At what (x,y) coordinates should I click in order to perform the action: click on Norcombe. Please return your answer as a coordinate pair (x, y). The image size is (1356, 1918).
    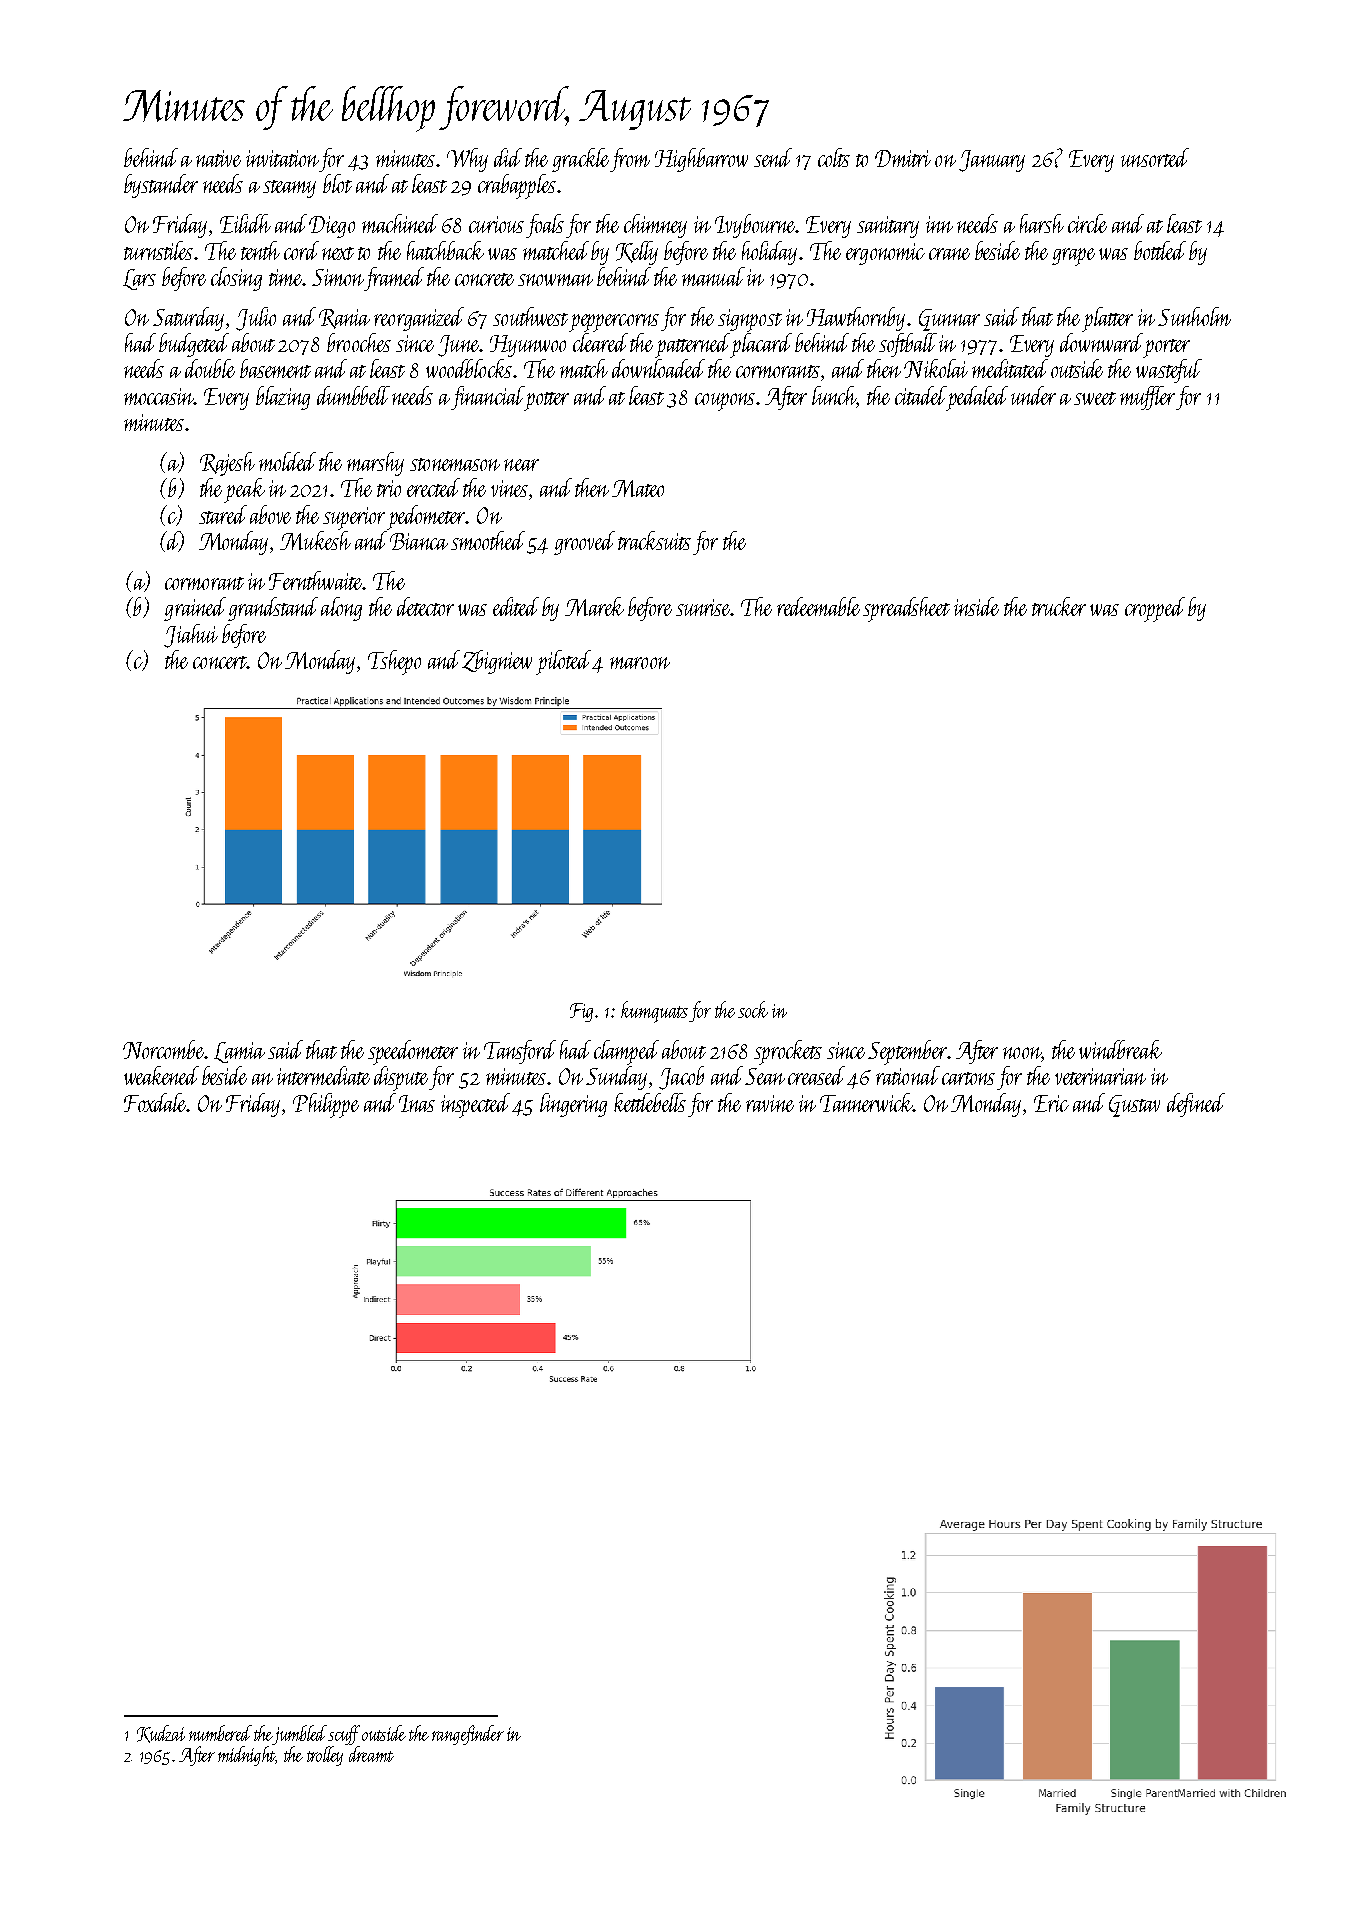
    Looking at the image, I should click on (164, 1049).
